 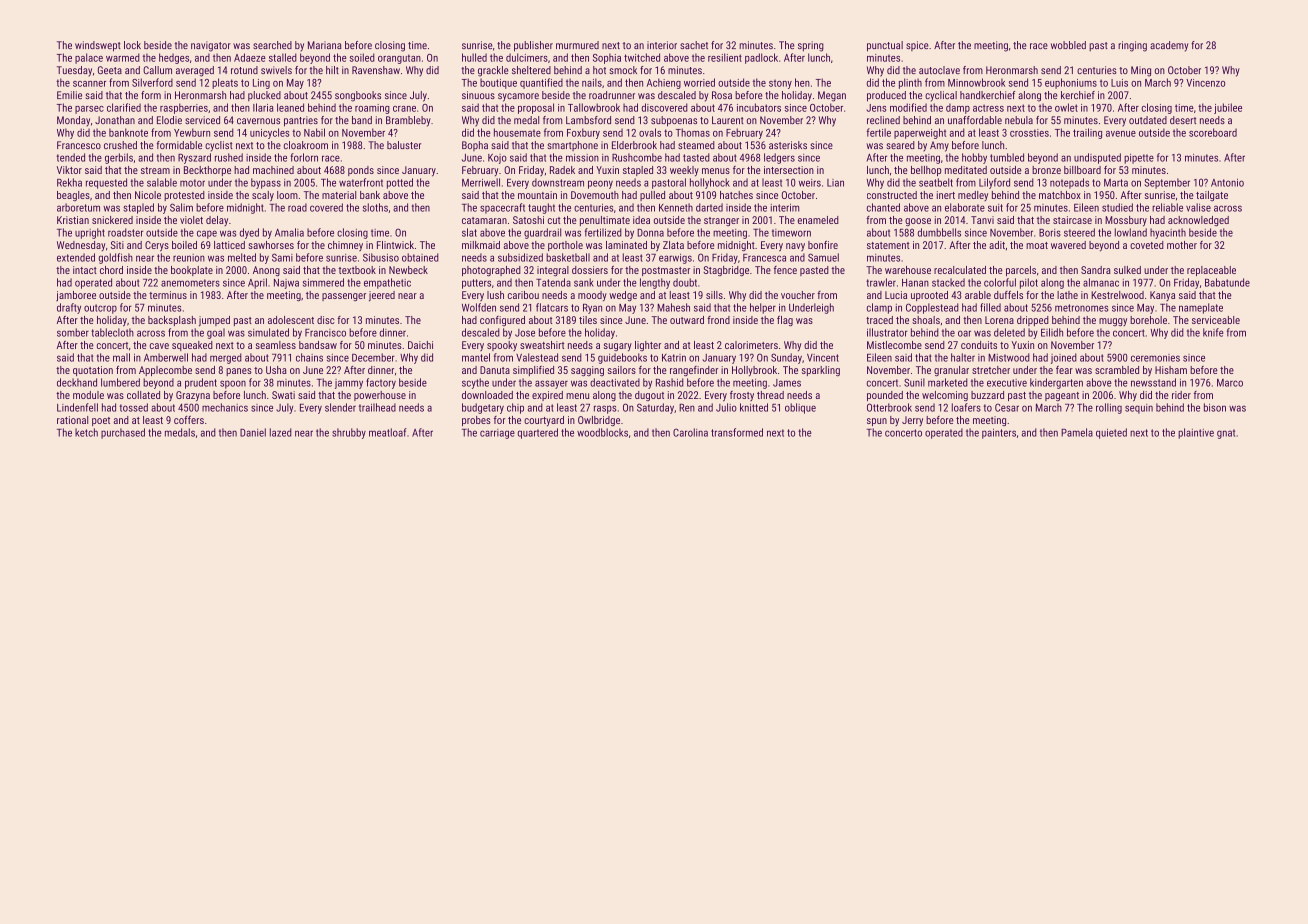 I want to click on unicycles, so click(x=269, y=133).
